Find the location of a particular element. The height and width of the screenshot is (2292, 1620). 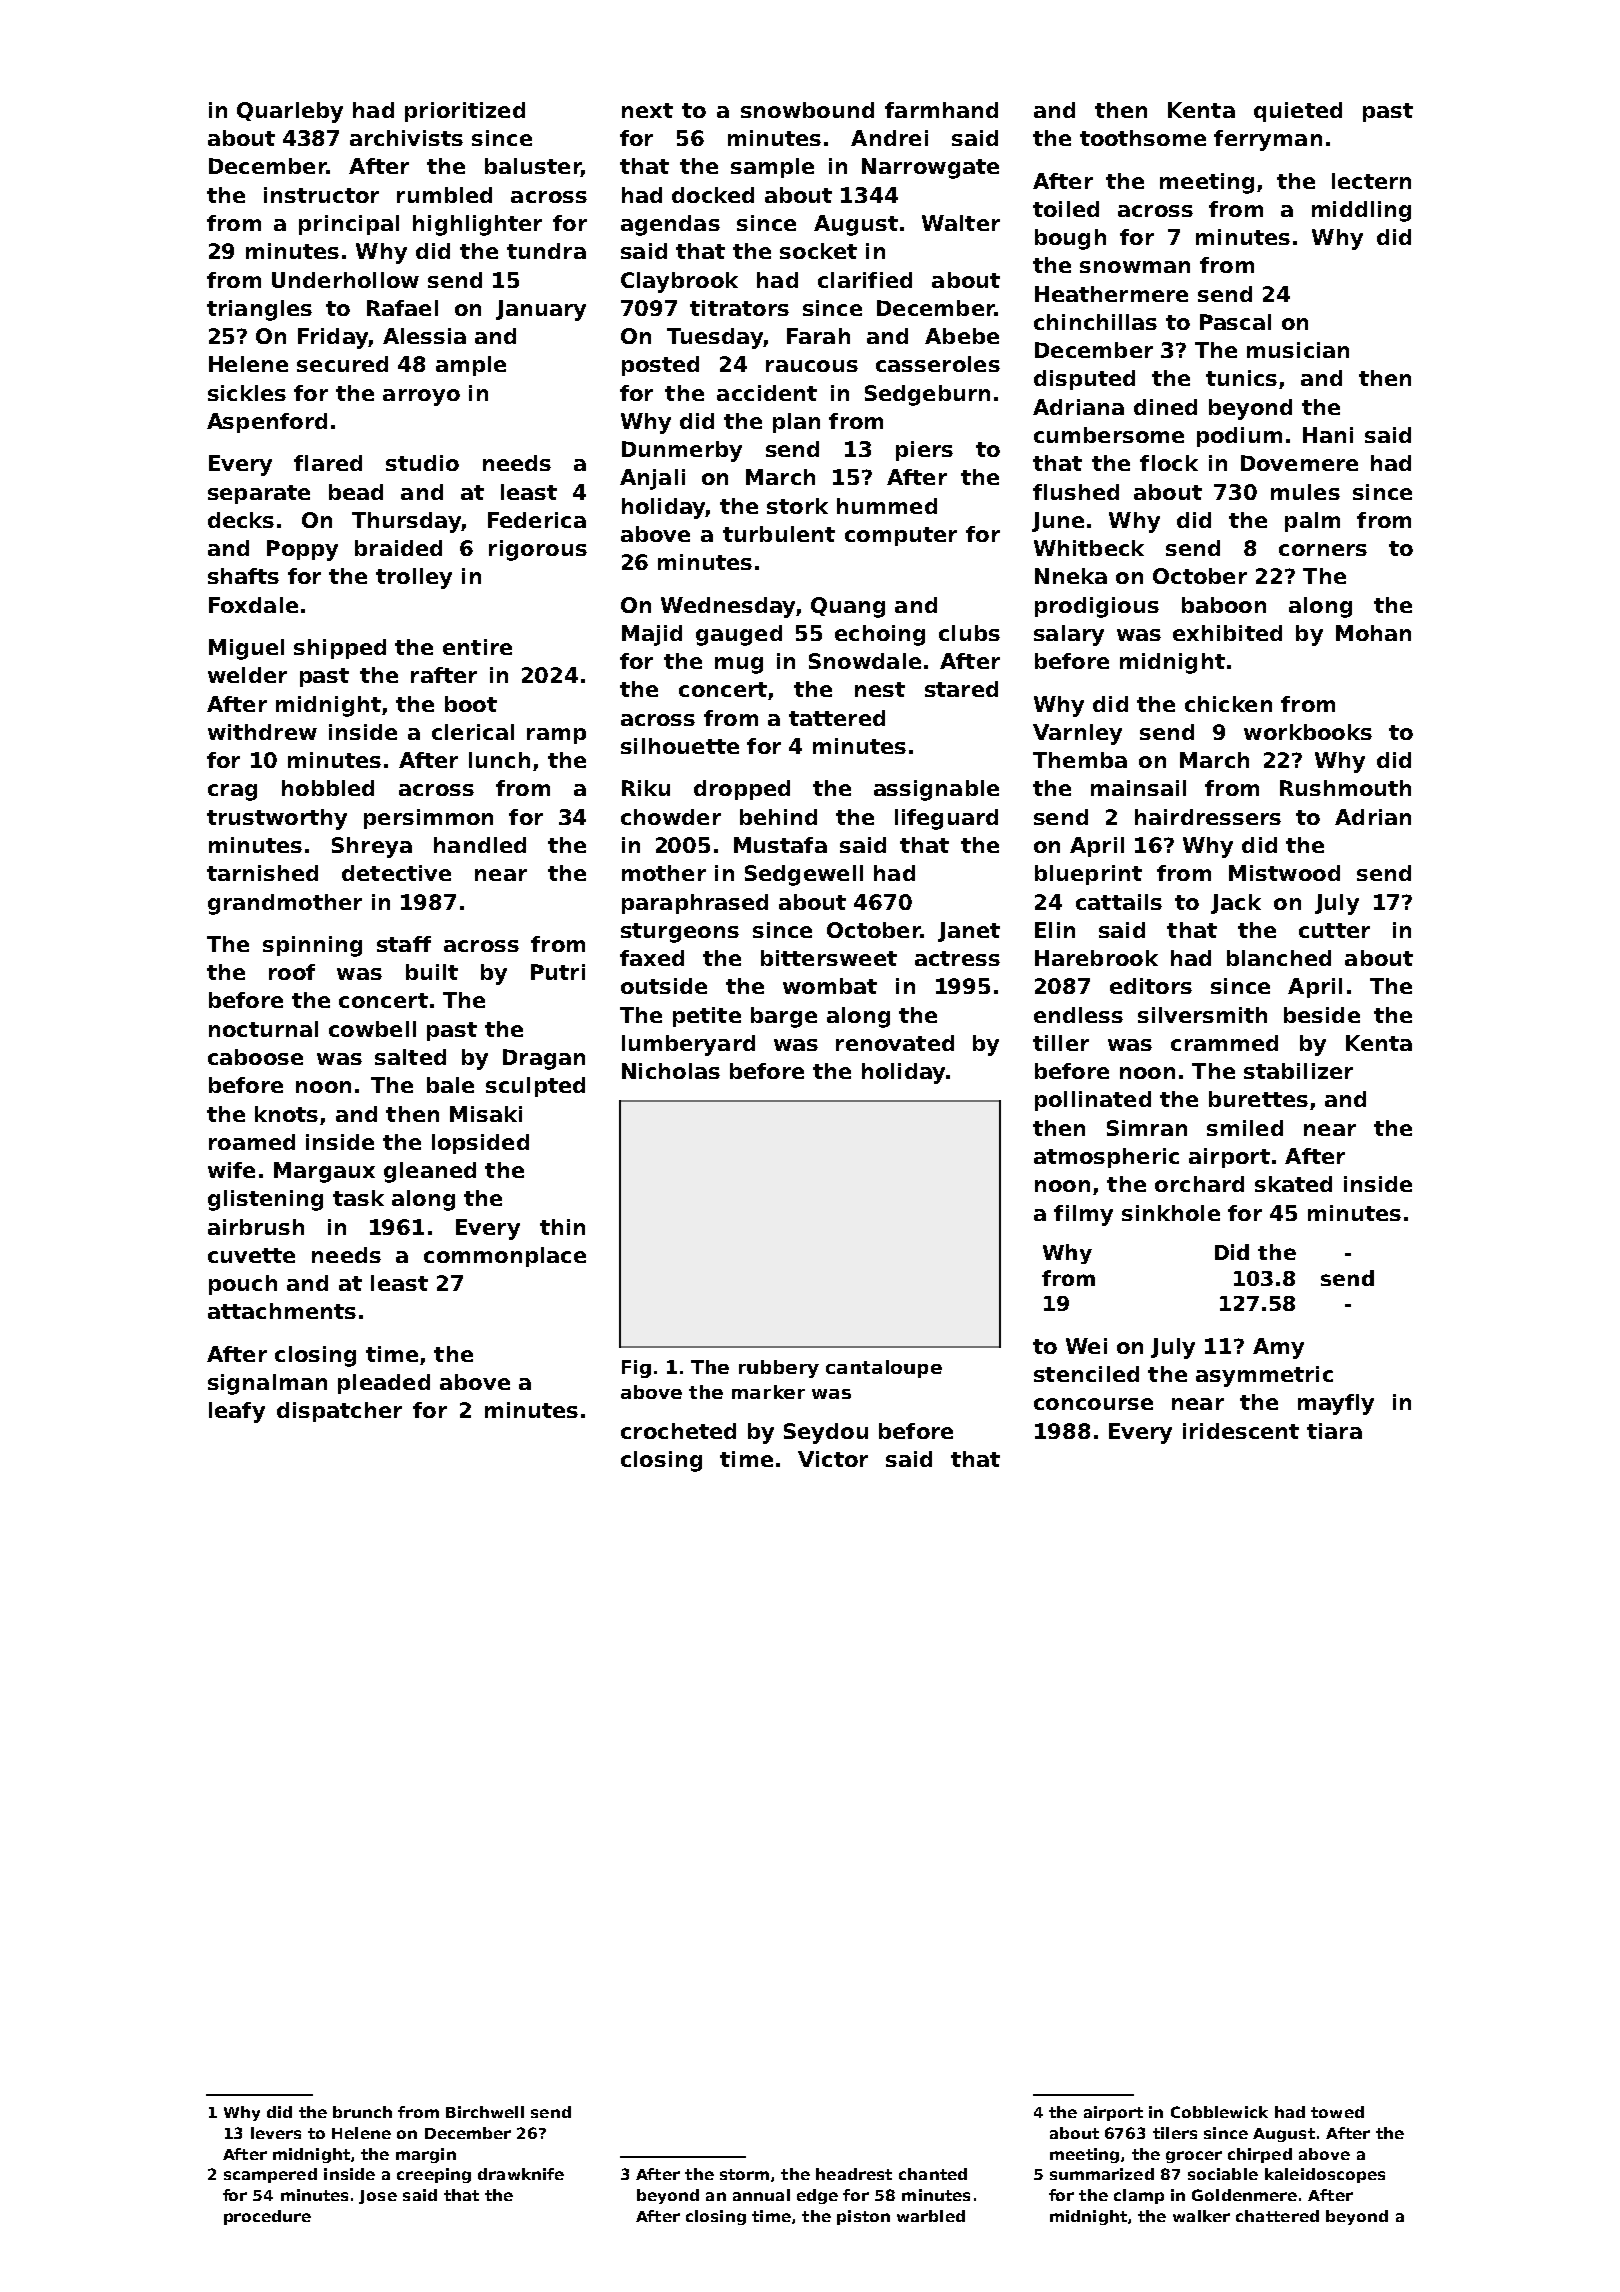

farmhand is located at coordinates (941, 110).
